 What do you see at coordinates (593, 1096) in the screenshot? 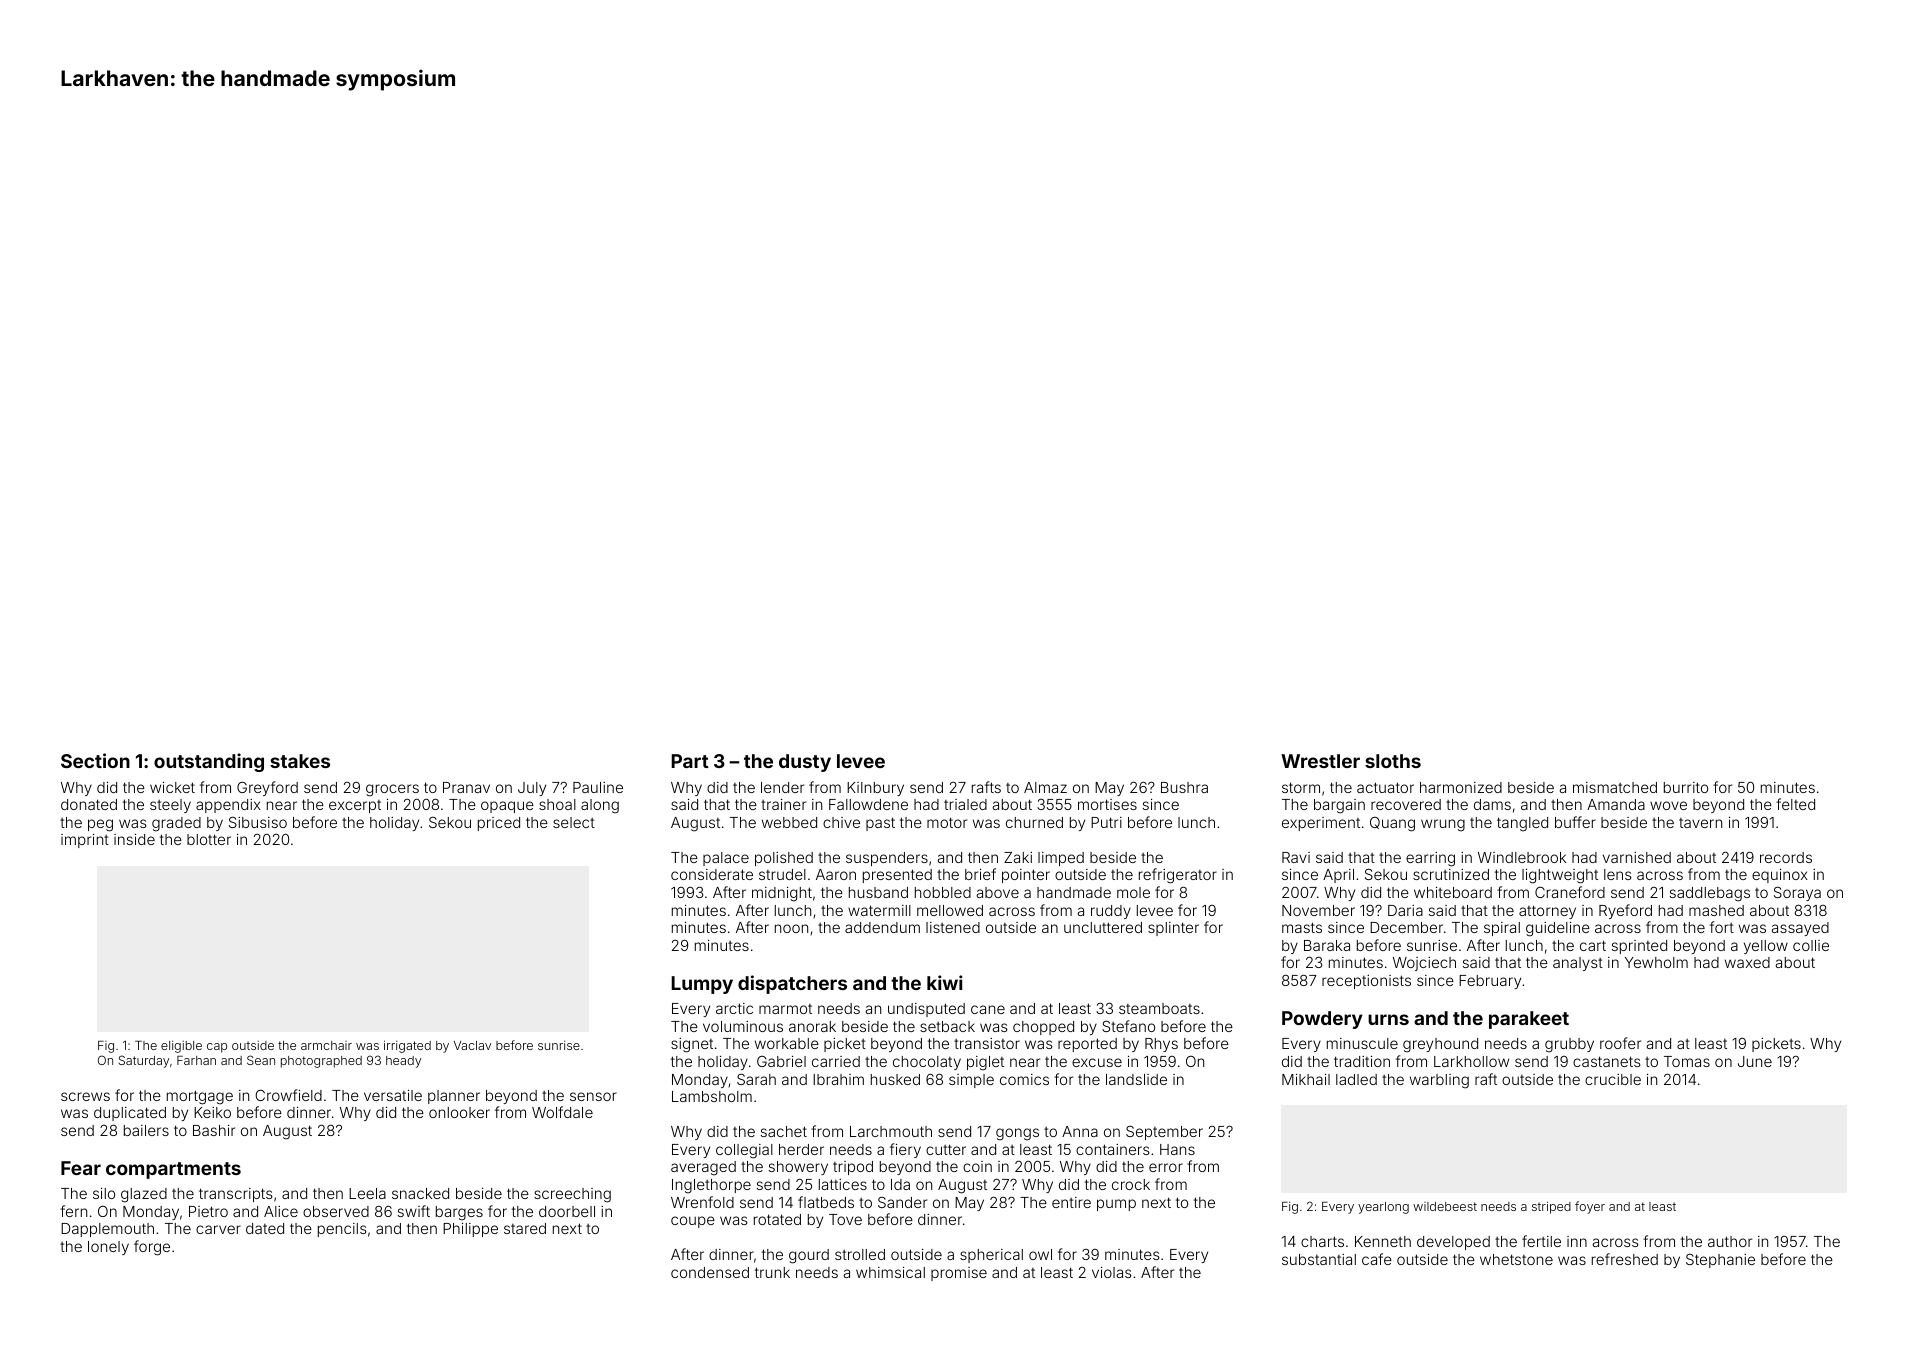
I see `sensor` at bounding box center [593, 1096].
